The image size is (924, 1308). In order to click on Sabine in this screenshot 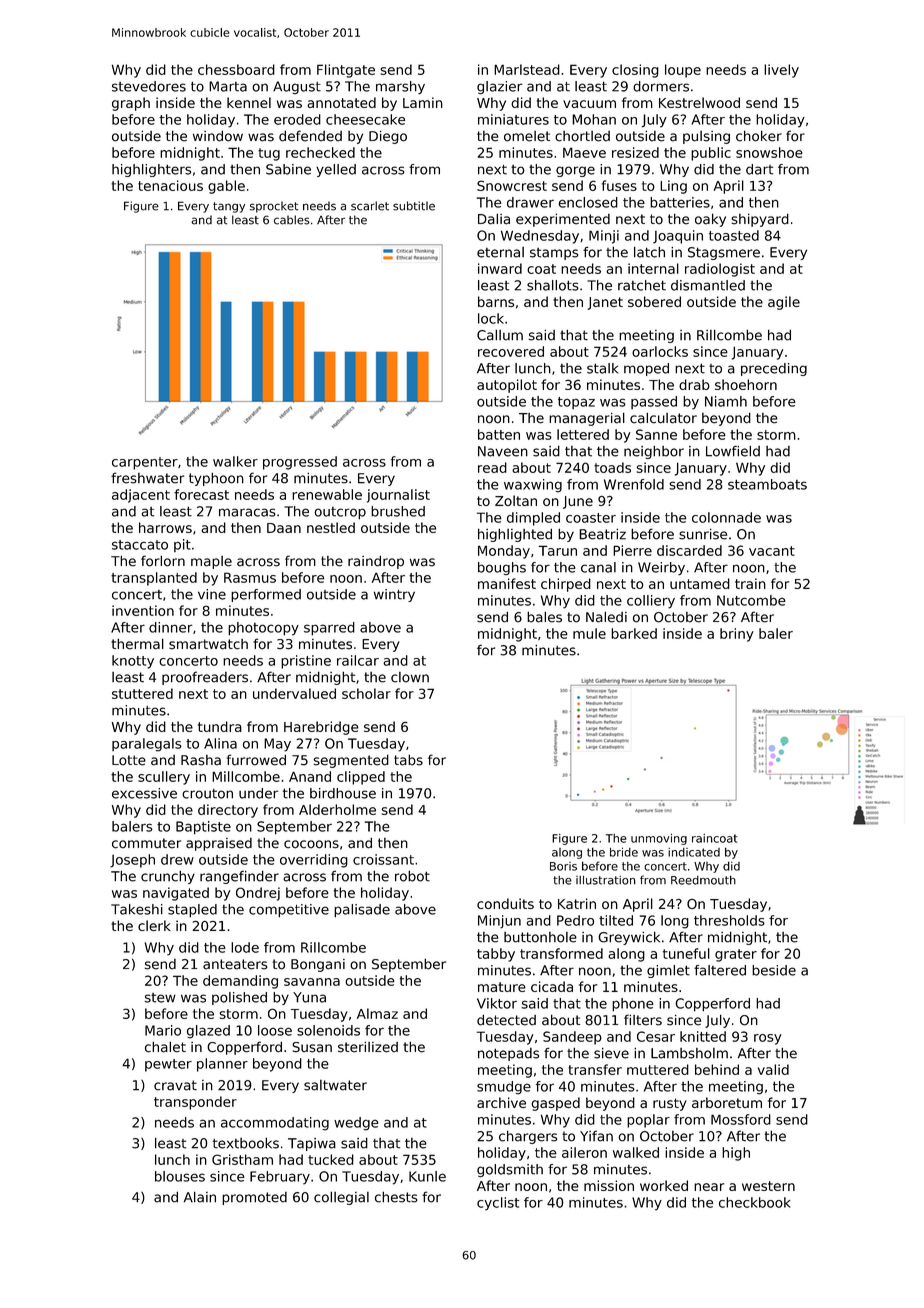, I will do `click(288, 169)`.
